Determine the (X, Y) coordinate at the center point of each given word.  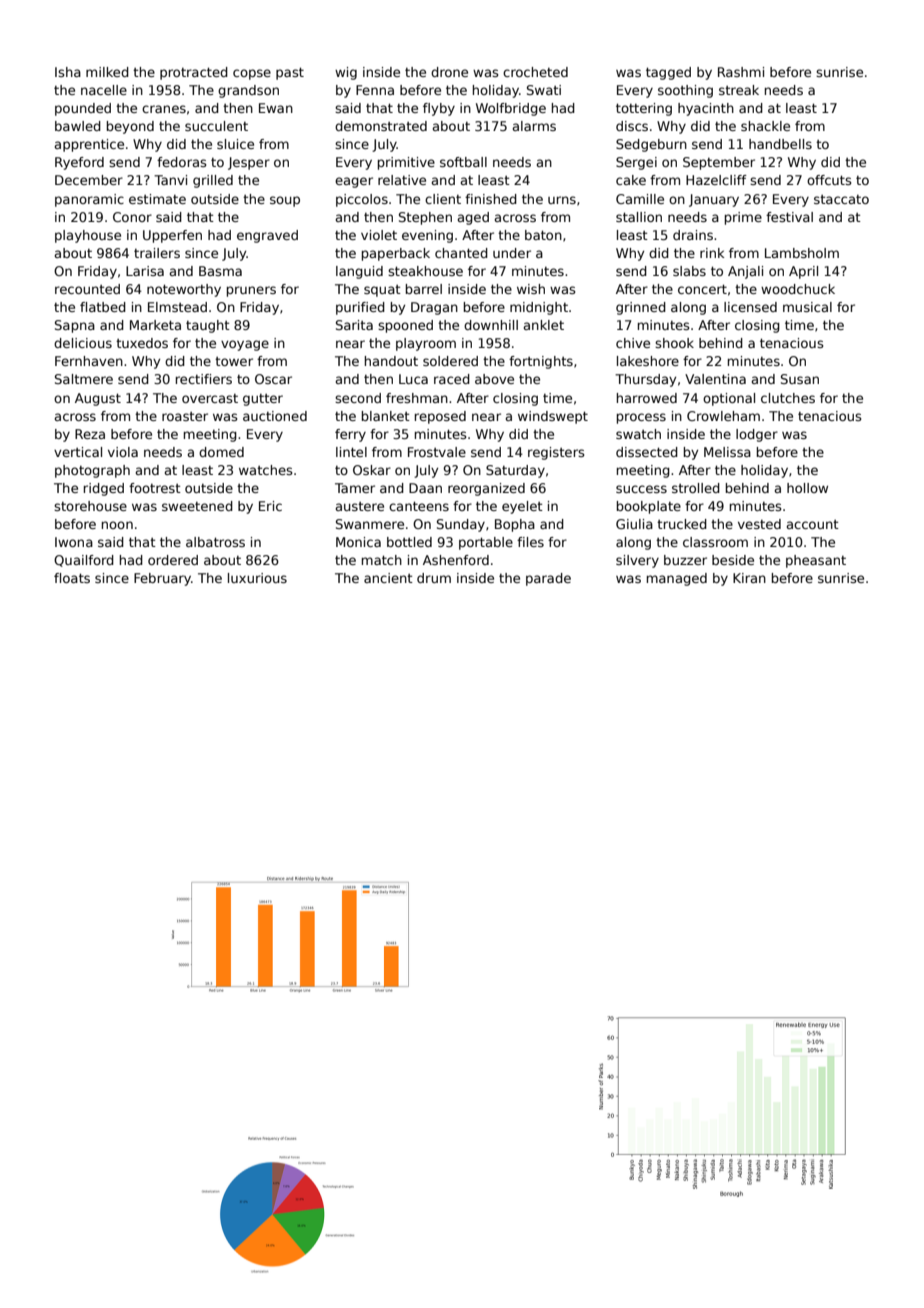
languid (359, 272)
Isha (68, 72)
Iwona (74, 542)
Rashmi (741, 72)
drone (449, 72)
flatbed (103, 307)
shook (674, 343)
